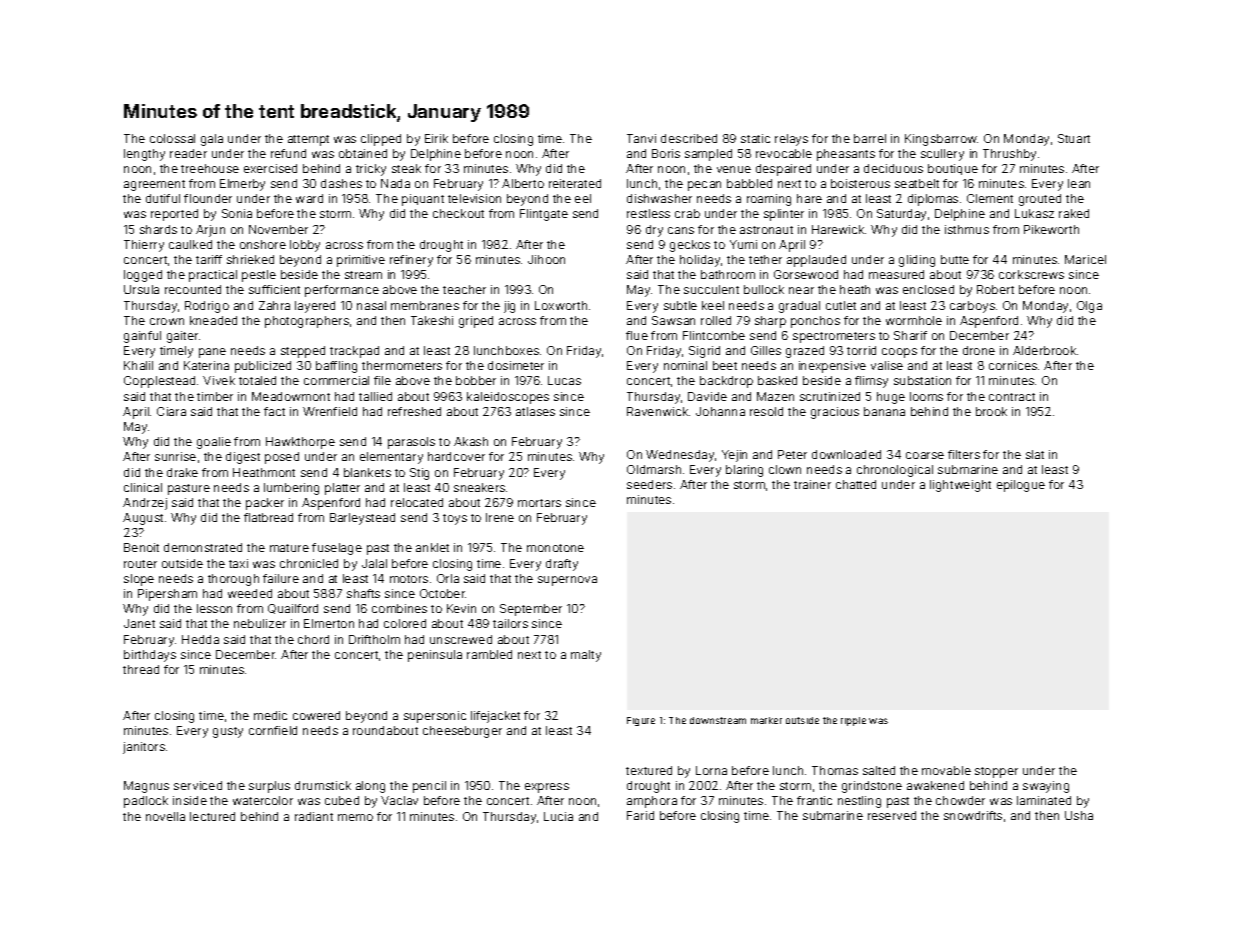 The width and height of the page is (1233, 952). I want to click on Lucas, so click(564, 380).
